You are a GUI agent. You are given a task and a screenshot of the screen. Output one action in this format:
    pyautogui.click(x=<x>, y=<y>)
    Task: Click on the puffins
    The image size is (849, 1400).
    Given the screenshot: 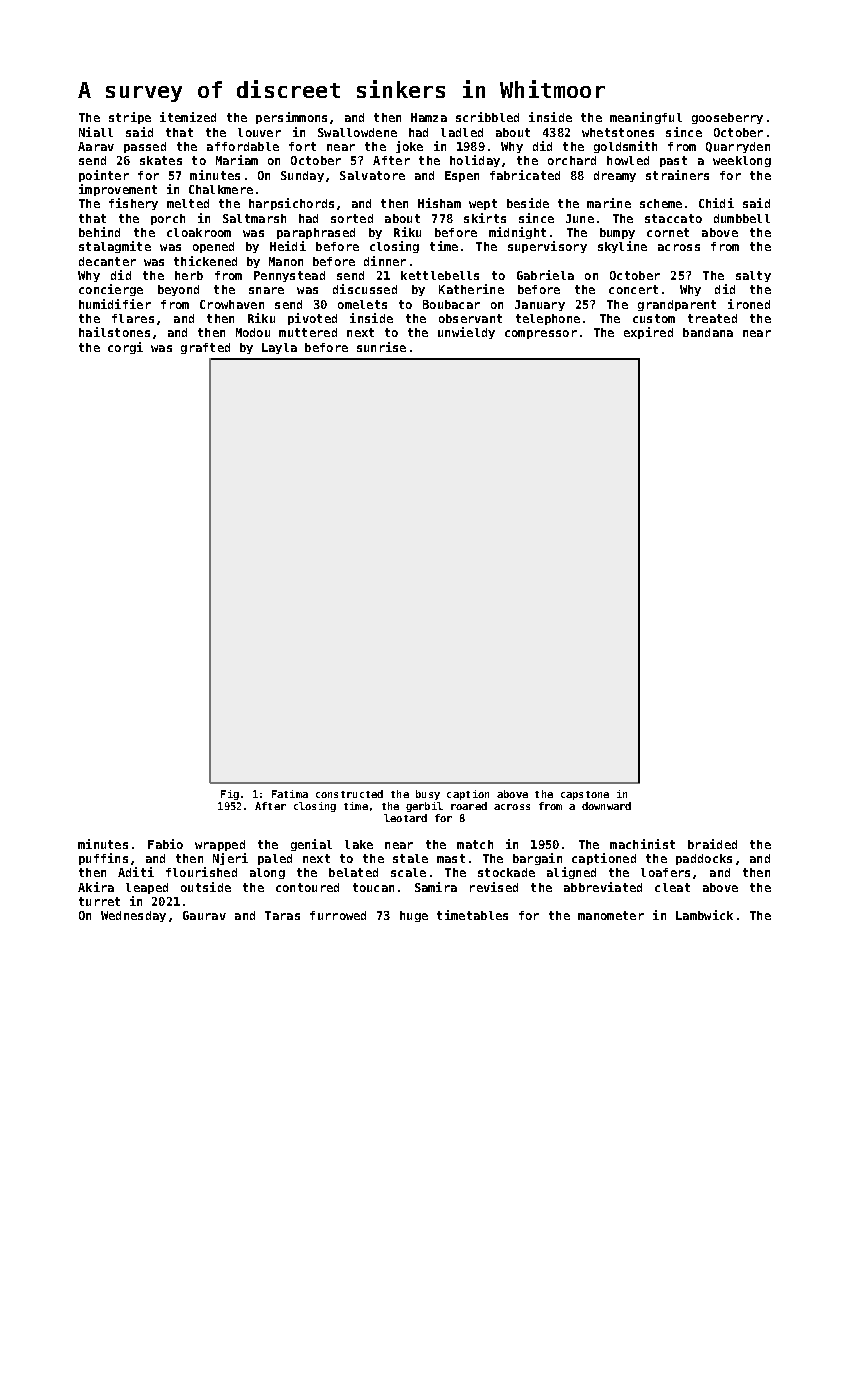 What is the action you would take?
    pyautogui.click(x=103, y=859)
